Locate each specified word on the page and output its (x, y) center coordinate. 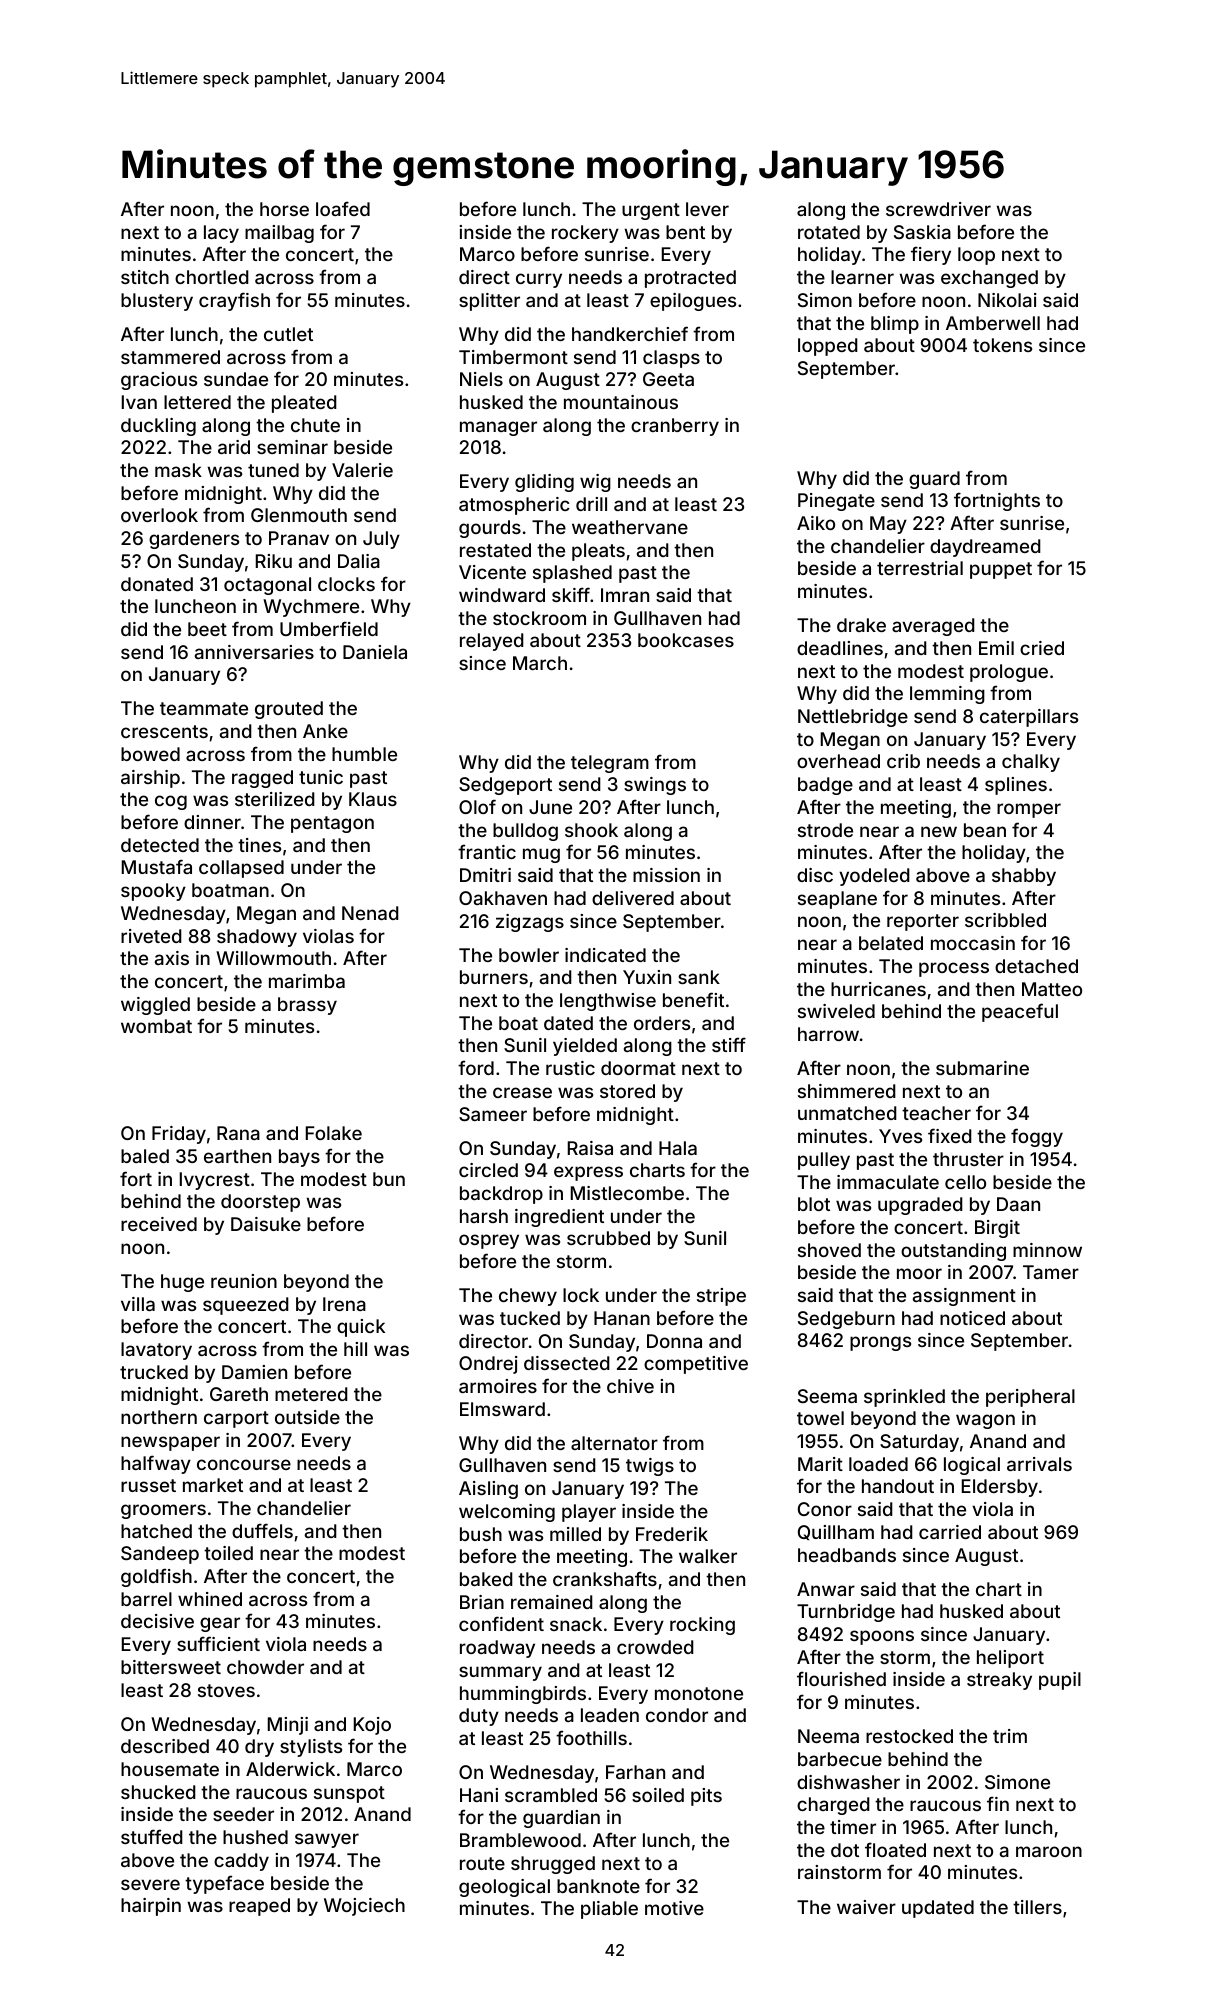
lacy (221, 234)
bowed (150, 754)
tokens (1002, 345)
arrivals (1039, 1464)
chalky (1031, 763)
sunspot (349, 1794)
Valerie (362, 470)
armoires (498, 1386)
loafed (343, 208)
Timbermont (513, 357)
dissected (567, 1363)
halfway (156, 1464)
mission (666, 875)
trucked (154, 1372)
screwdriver (938, 209)
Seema (827, 1396)
